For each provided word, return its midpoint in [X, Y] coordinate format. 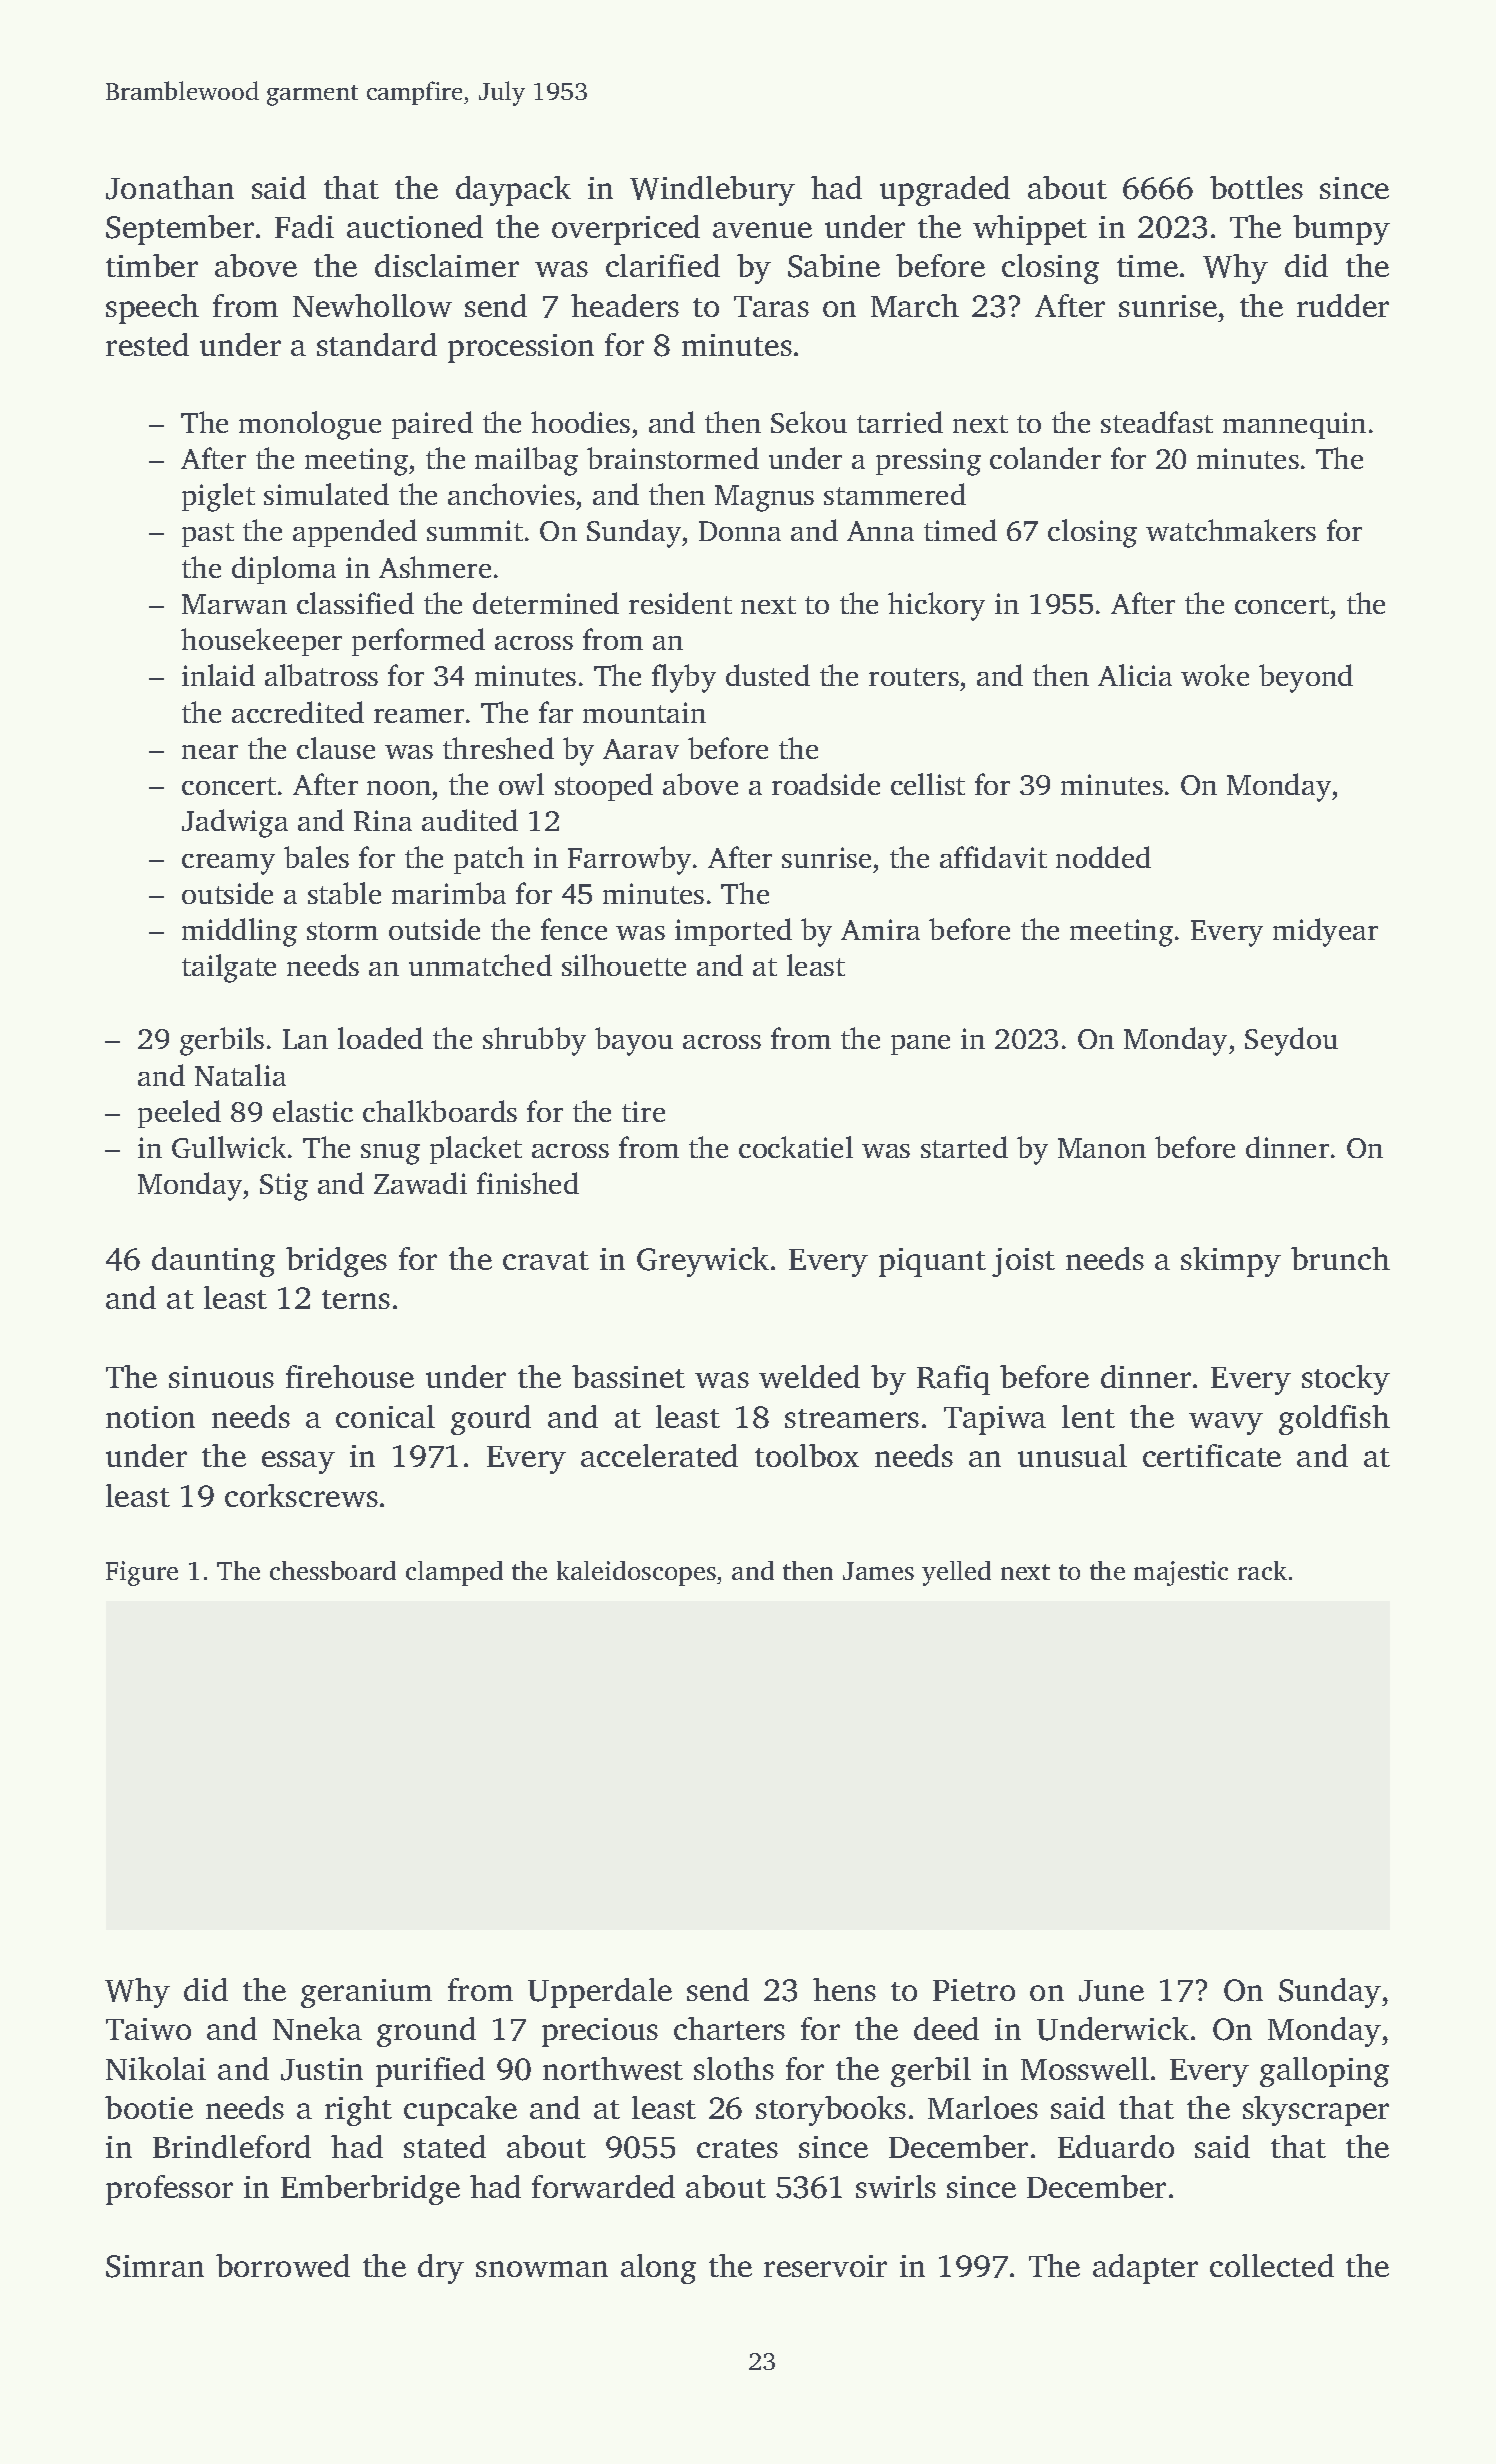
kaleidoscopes [636, 1573]
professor [169, 2190]
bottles [1256, 187]
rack [1262, 1570]
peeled [179, 1114]
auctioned [415, 226]
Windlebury [712, 191]
